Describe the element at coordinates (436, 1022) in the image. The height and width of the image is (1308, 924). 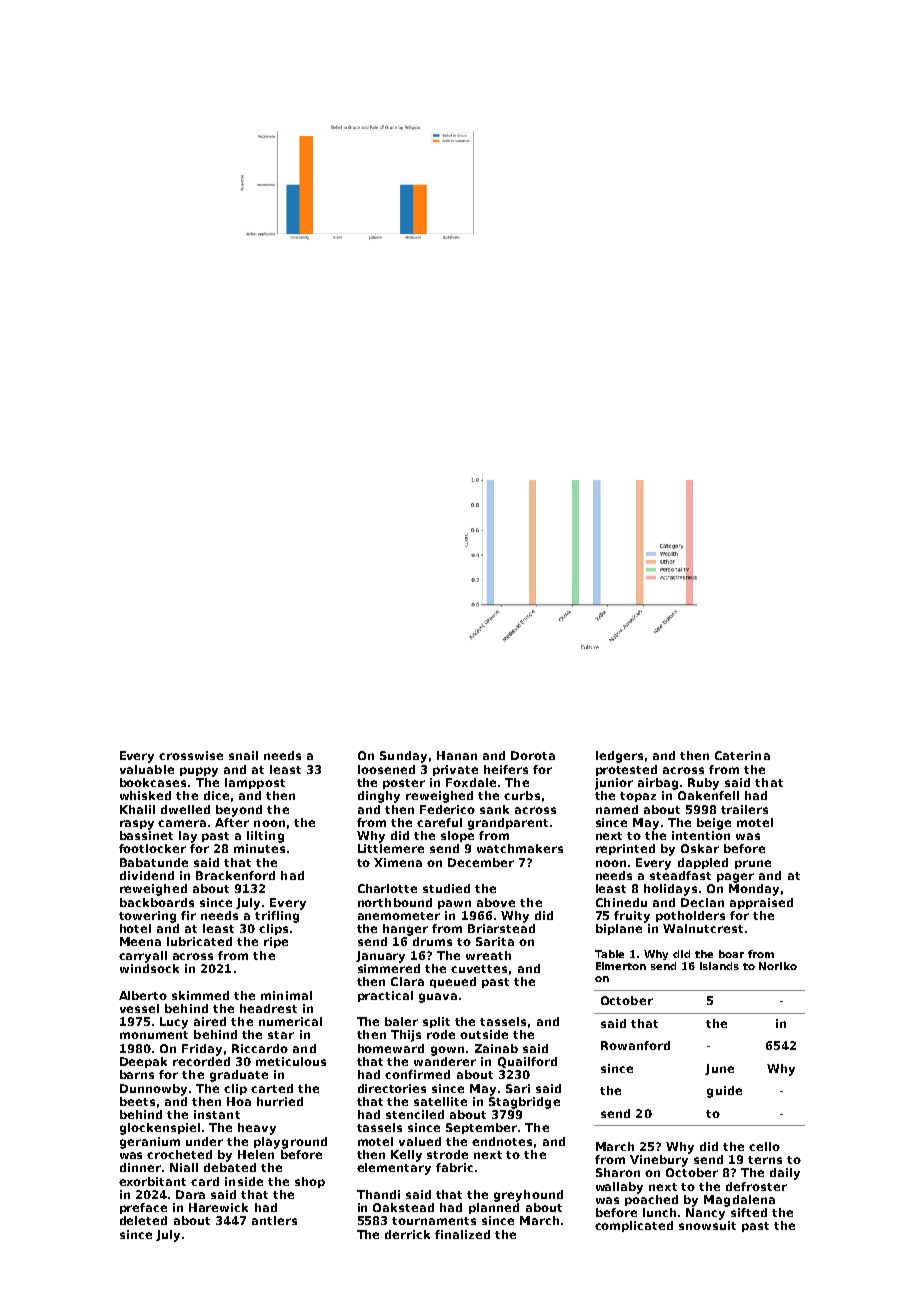
I see `split` at that location.
